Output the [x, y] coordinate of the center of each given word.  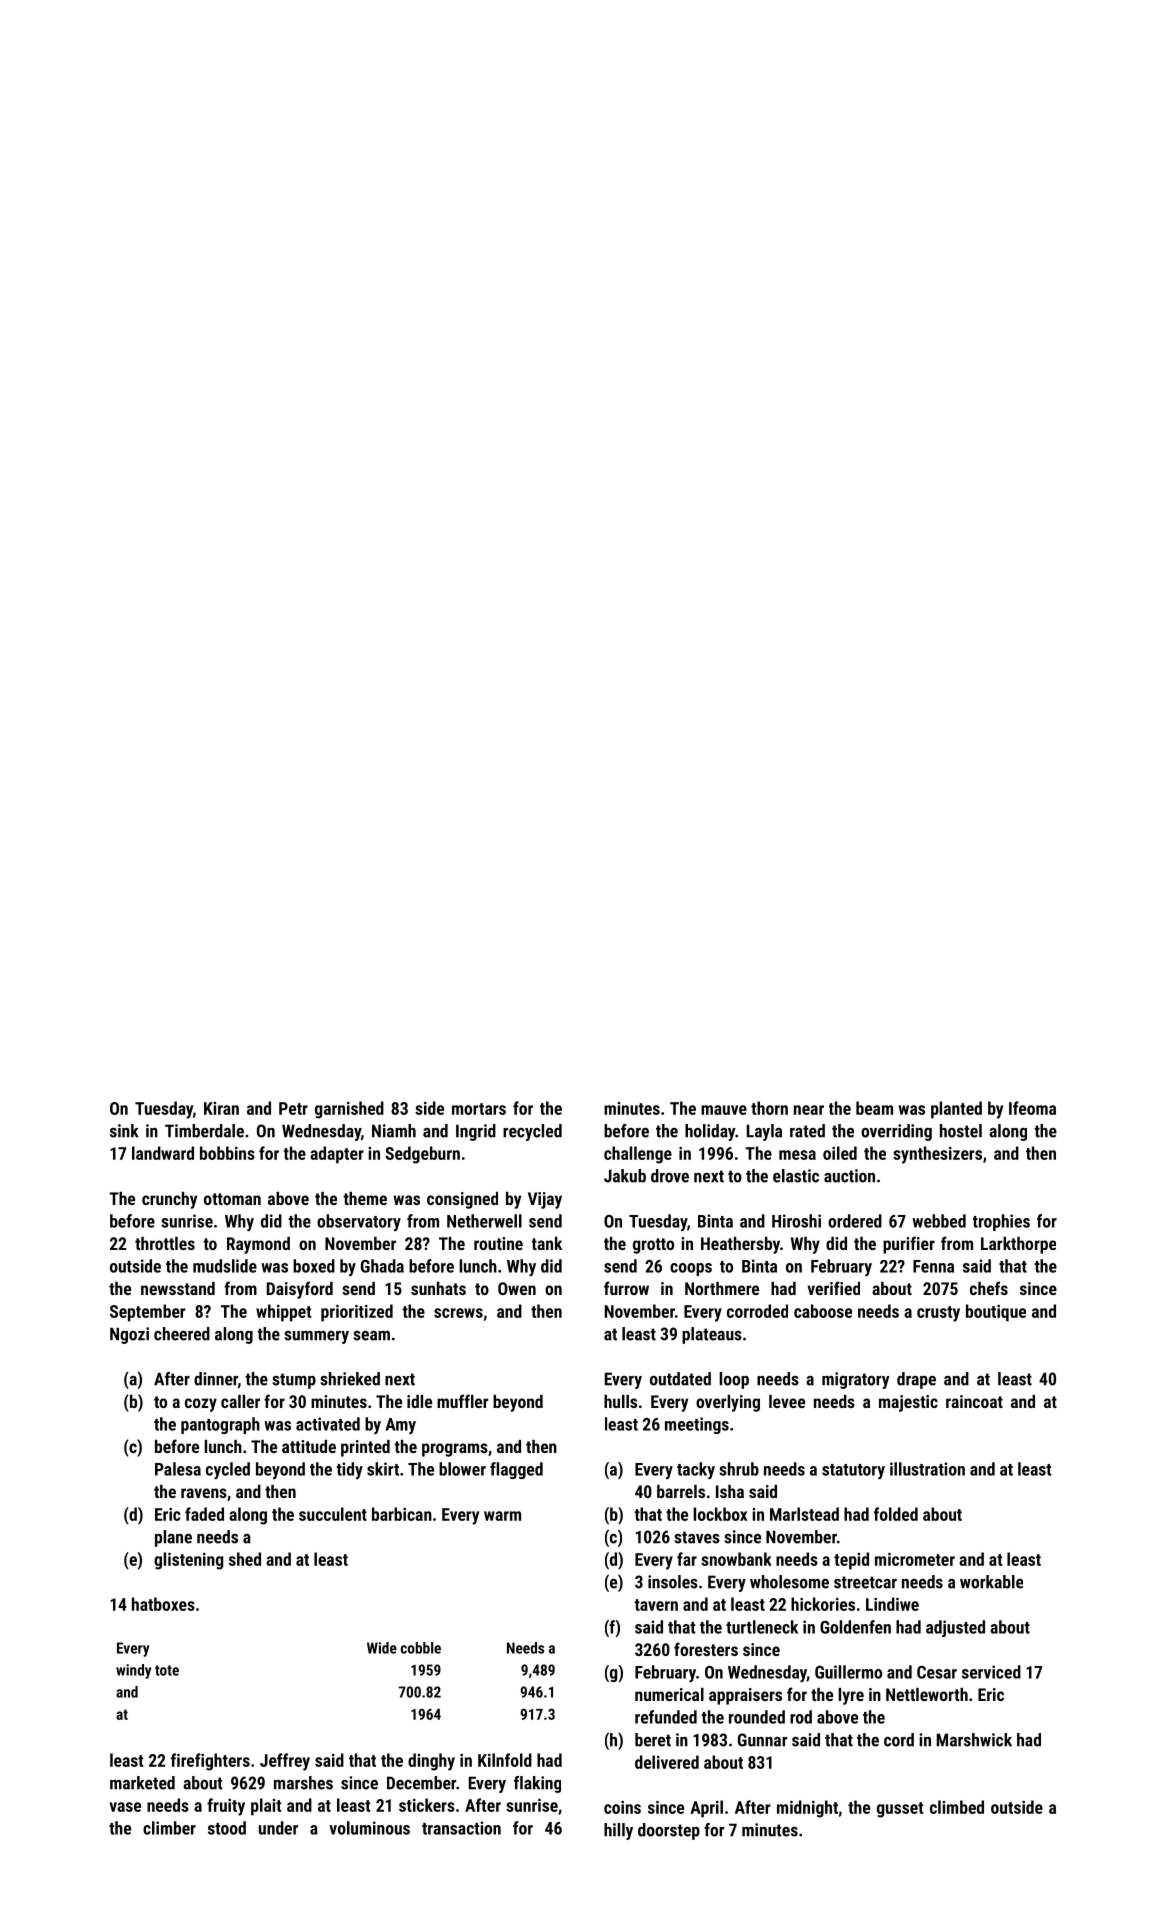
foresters [706, 1649]
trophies [1001, 1222]
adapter [337, 1155]
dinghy [431, 1762]
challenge [638, 1155]
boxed [314, 1266]
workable [991, 1582]
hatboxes [163, 1604]
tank [547, 1243]
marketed [142, 1783]
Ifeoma [1032, 1108]
